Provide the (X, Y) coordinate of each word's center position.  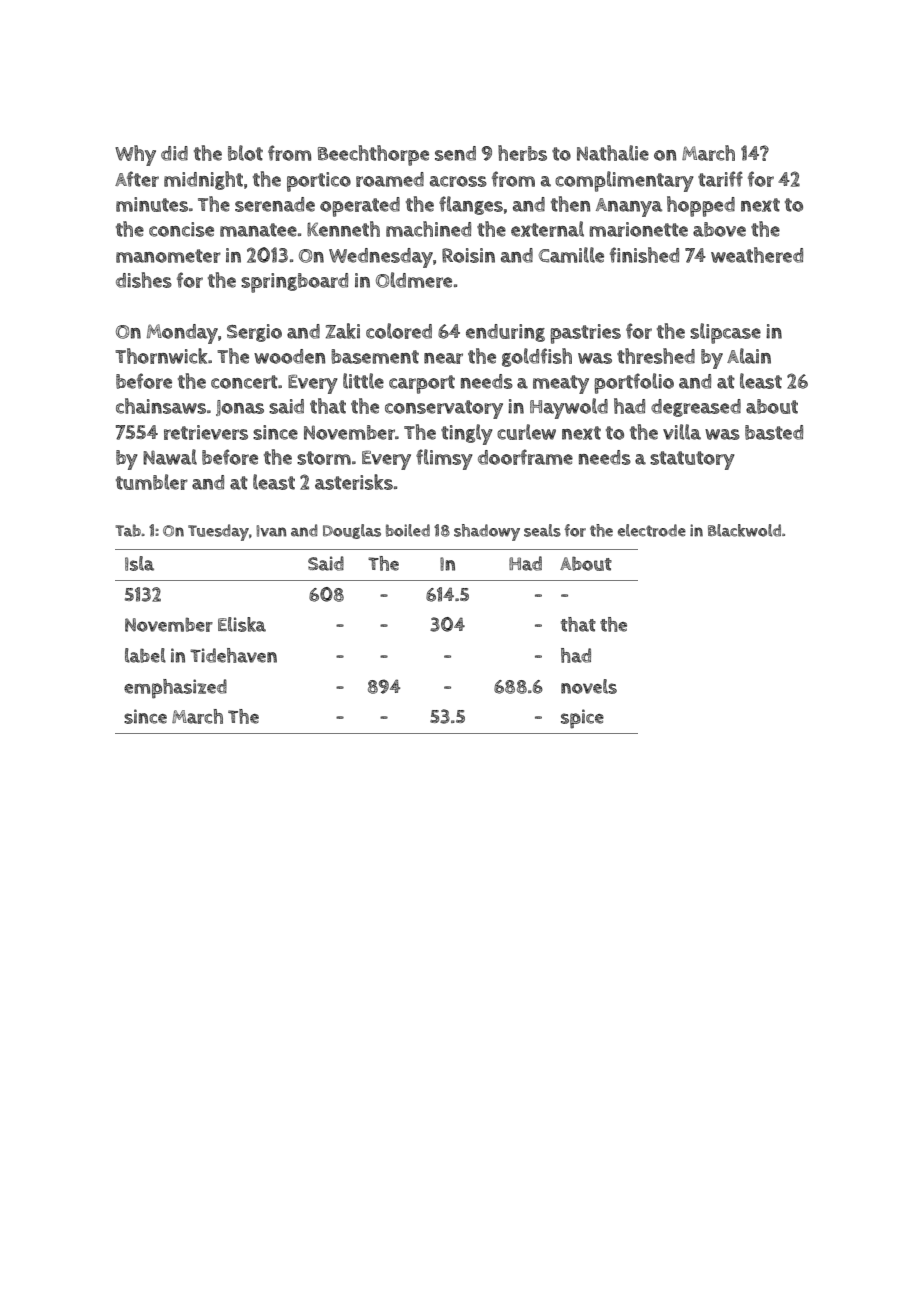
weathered (757, 255)
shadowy (487, 532)
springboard (294, 283)
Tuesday (218, 532)
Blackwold (744, 530)
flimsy (444, 459)
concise (181, 229)
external (547, 229)
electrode (652, 530)
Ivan (272, 531)
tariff (720, 179)
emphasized (175, 689)
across (458, 181)
